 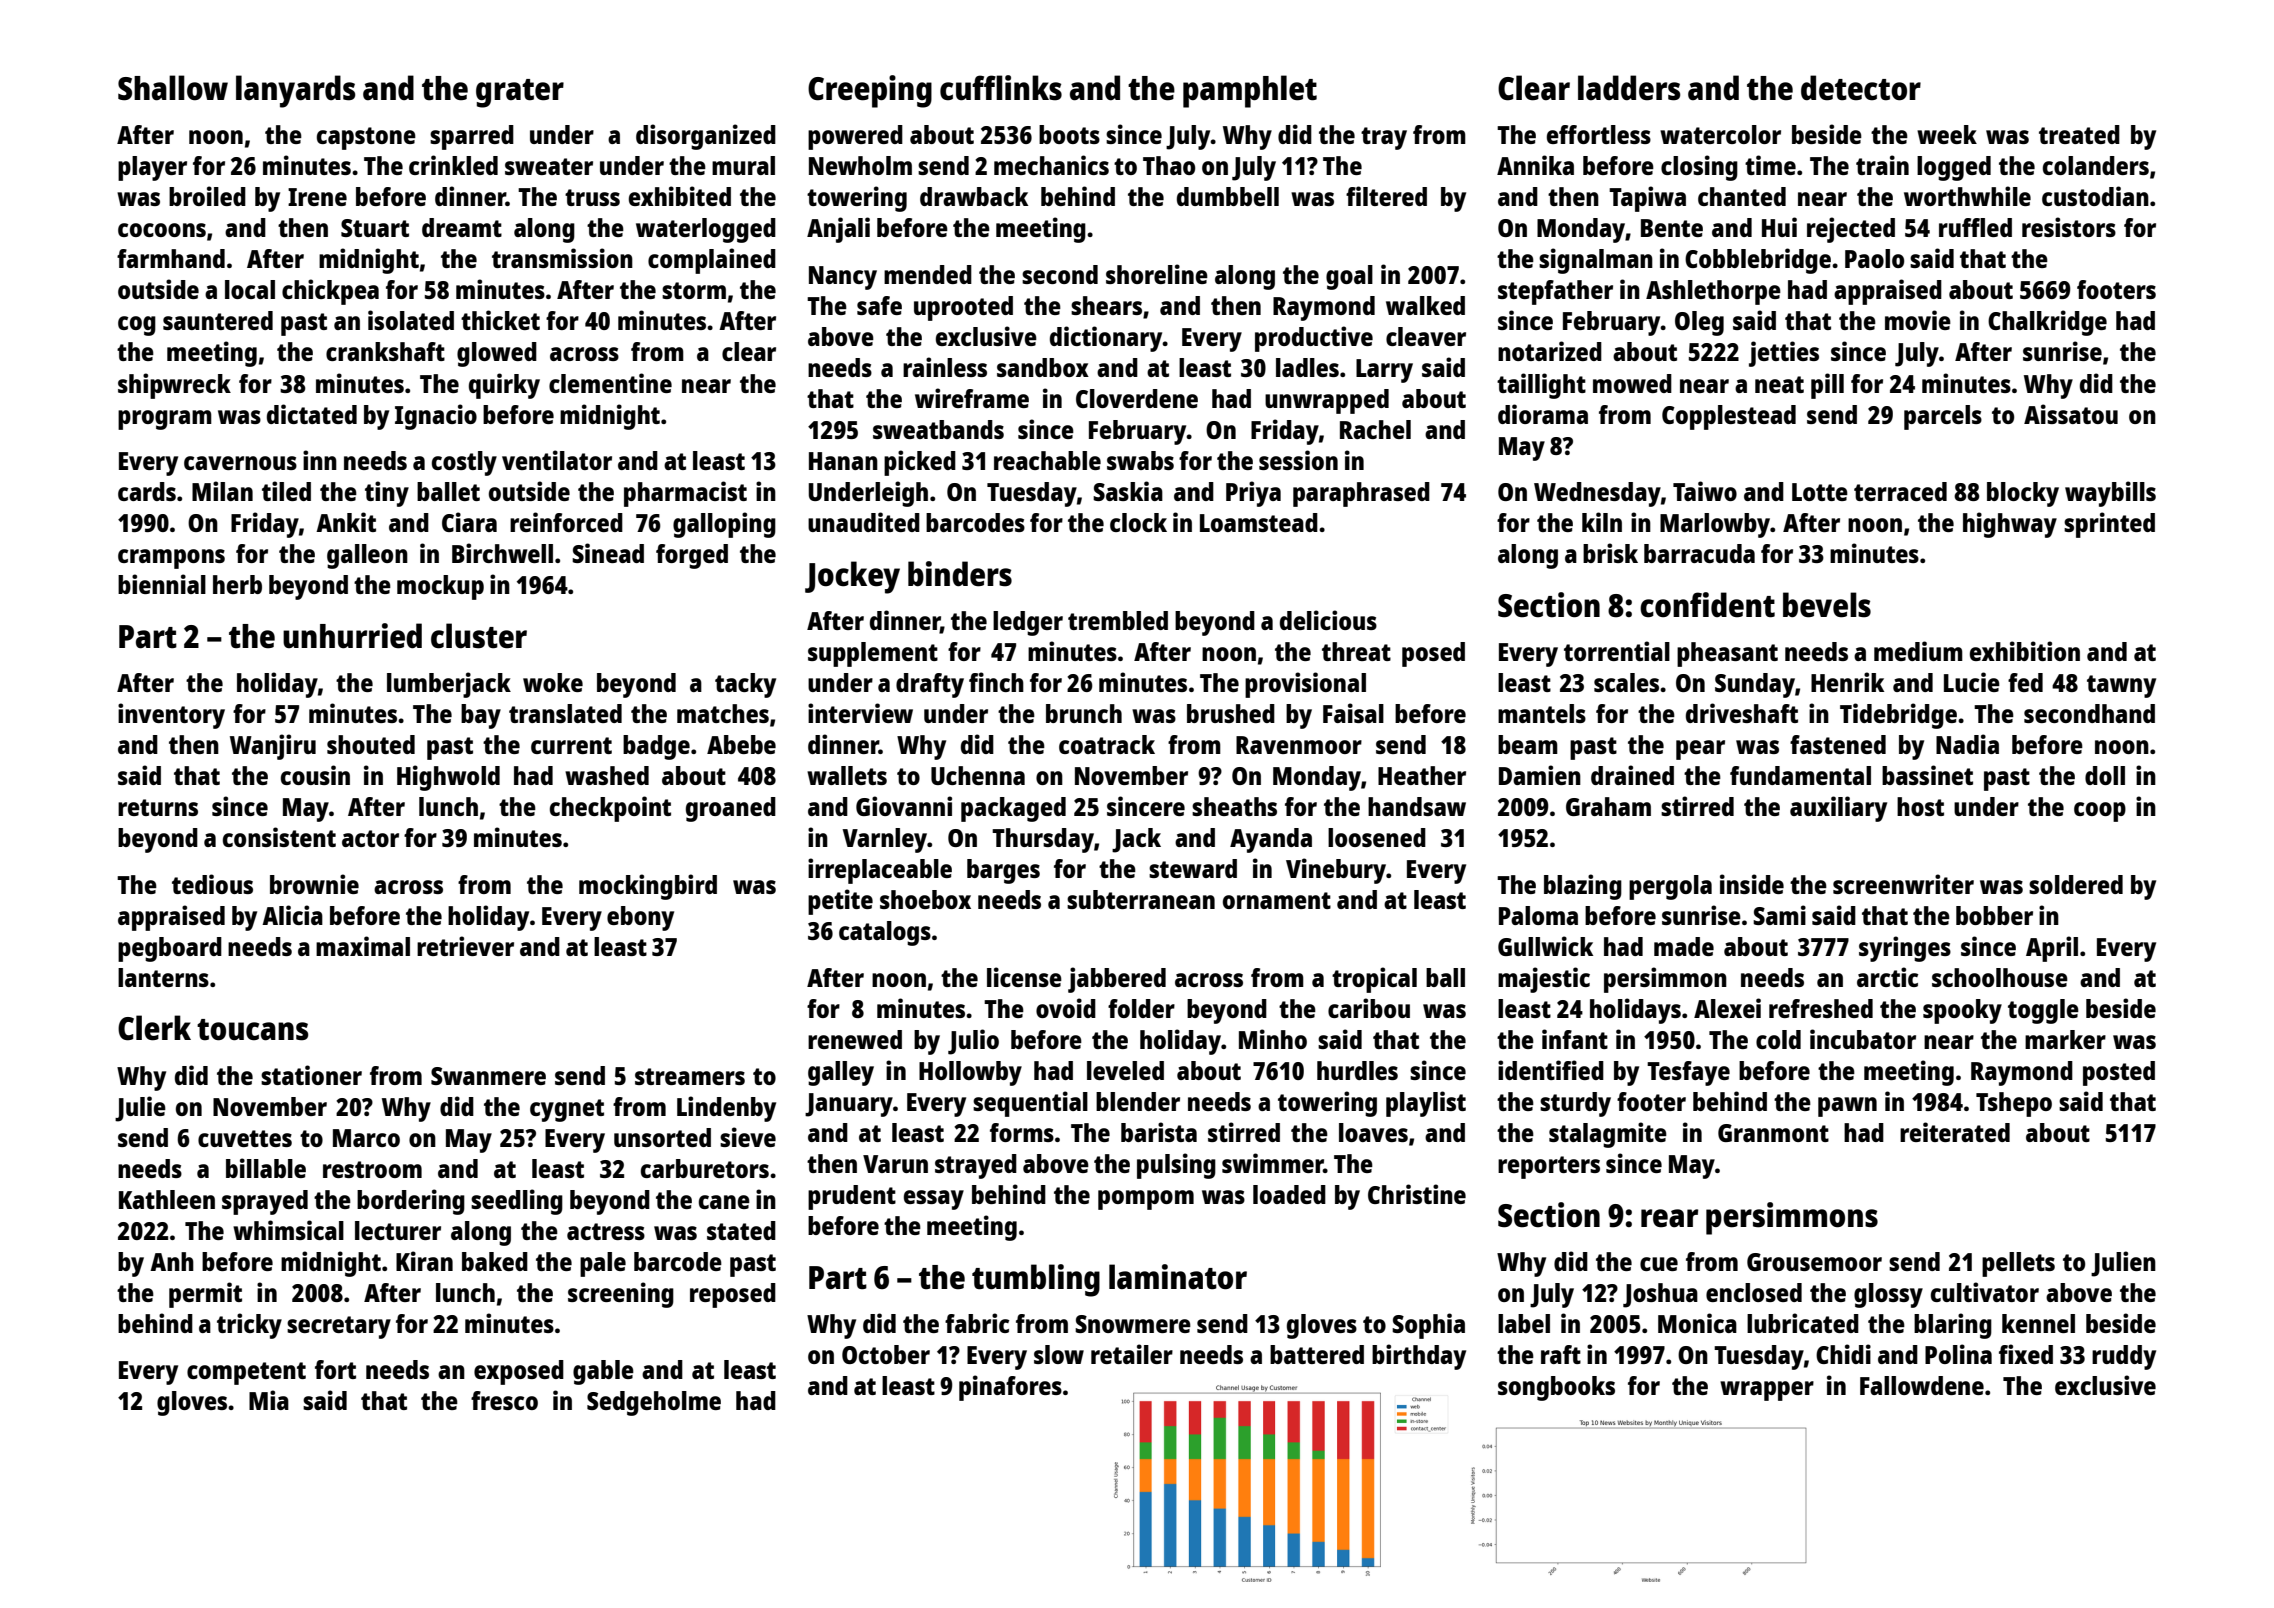 What do you see at coordinates (1357, 1070) in the screenshot?
I see `hurdles` at bounding box center [1357, 1070].
